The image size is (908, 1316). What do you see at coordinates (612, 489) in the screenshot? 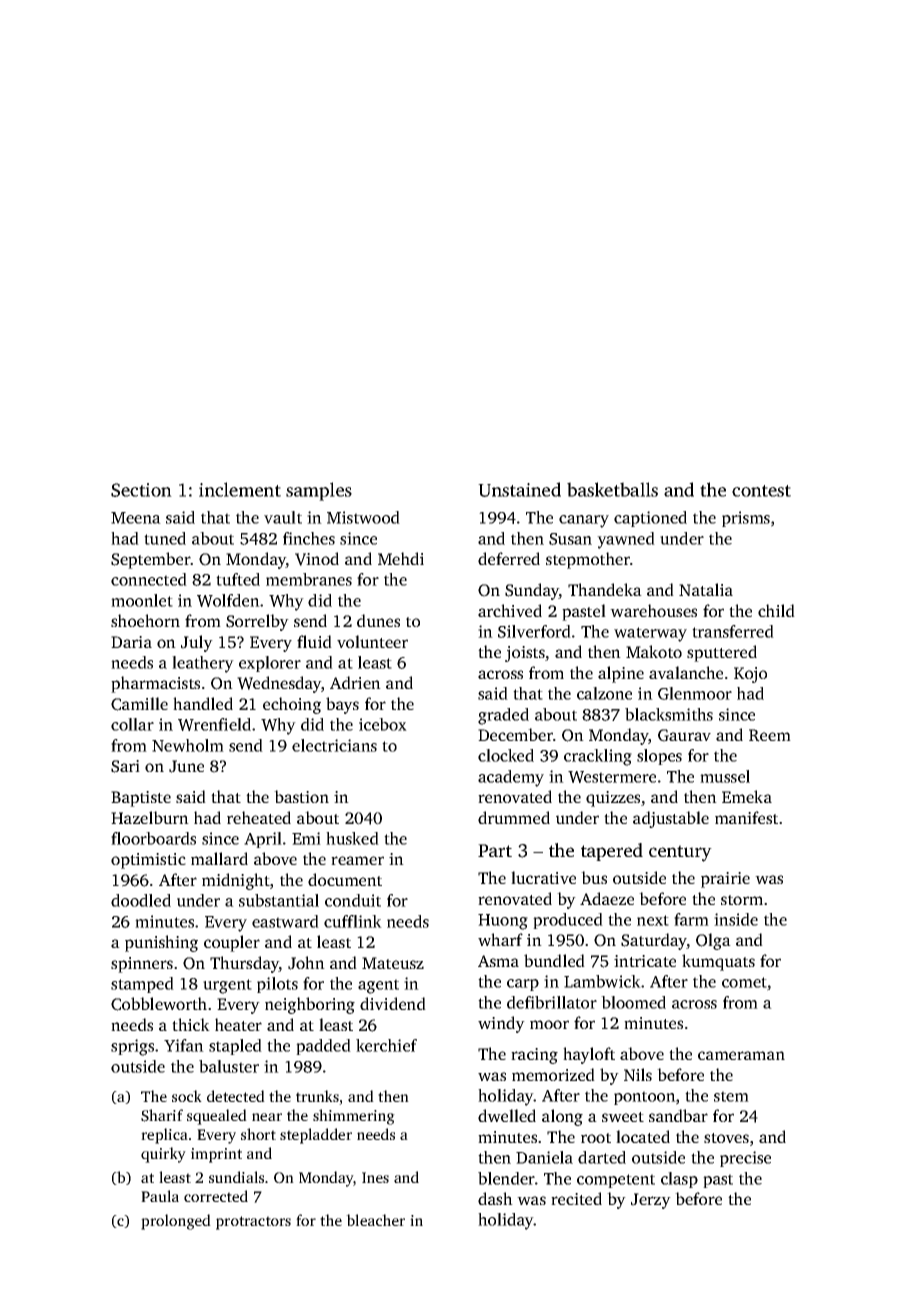
I see `basketballs` at bounding box center [612, 489].
